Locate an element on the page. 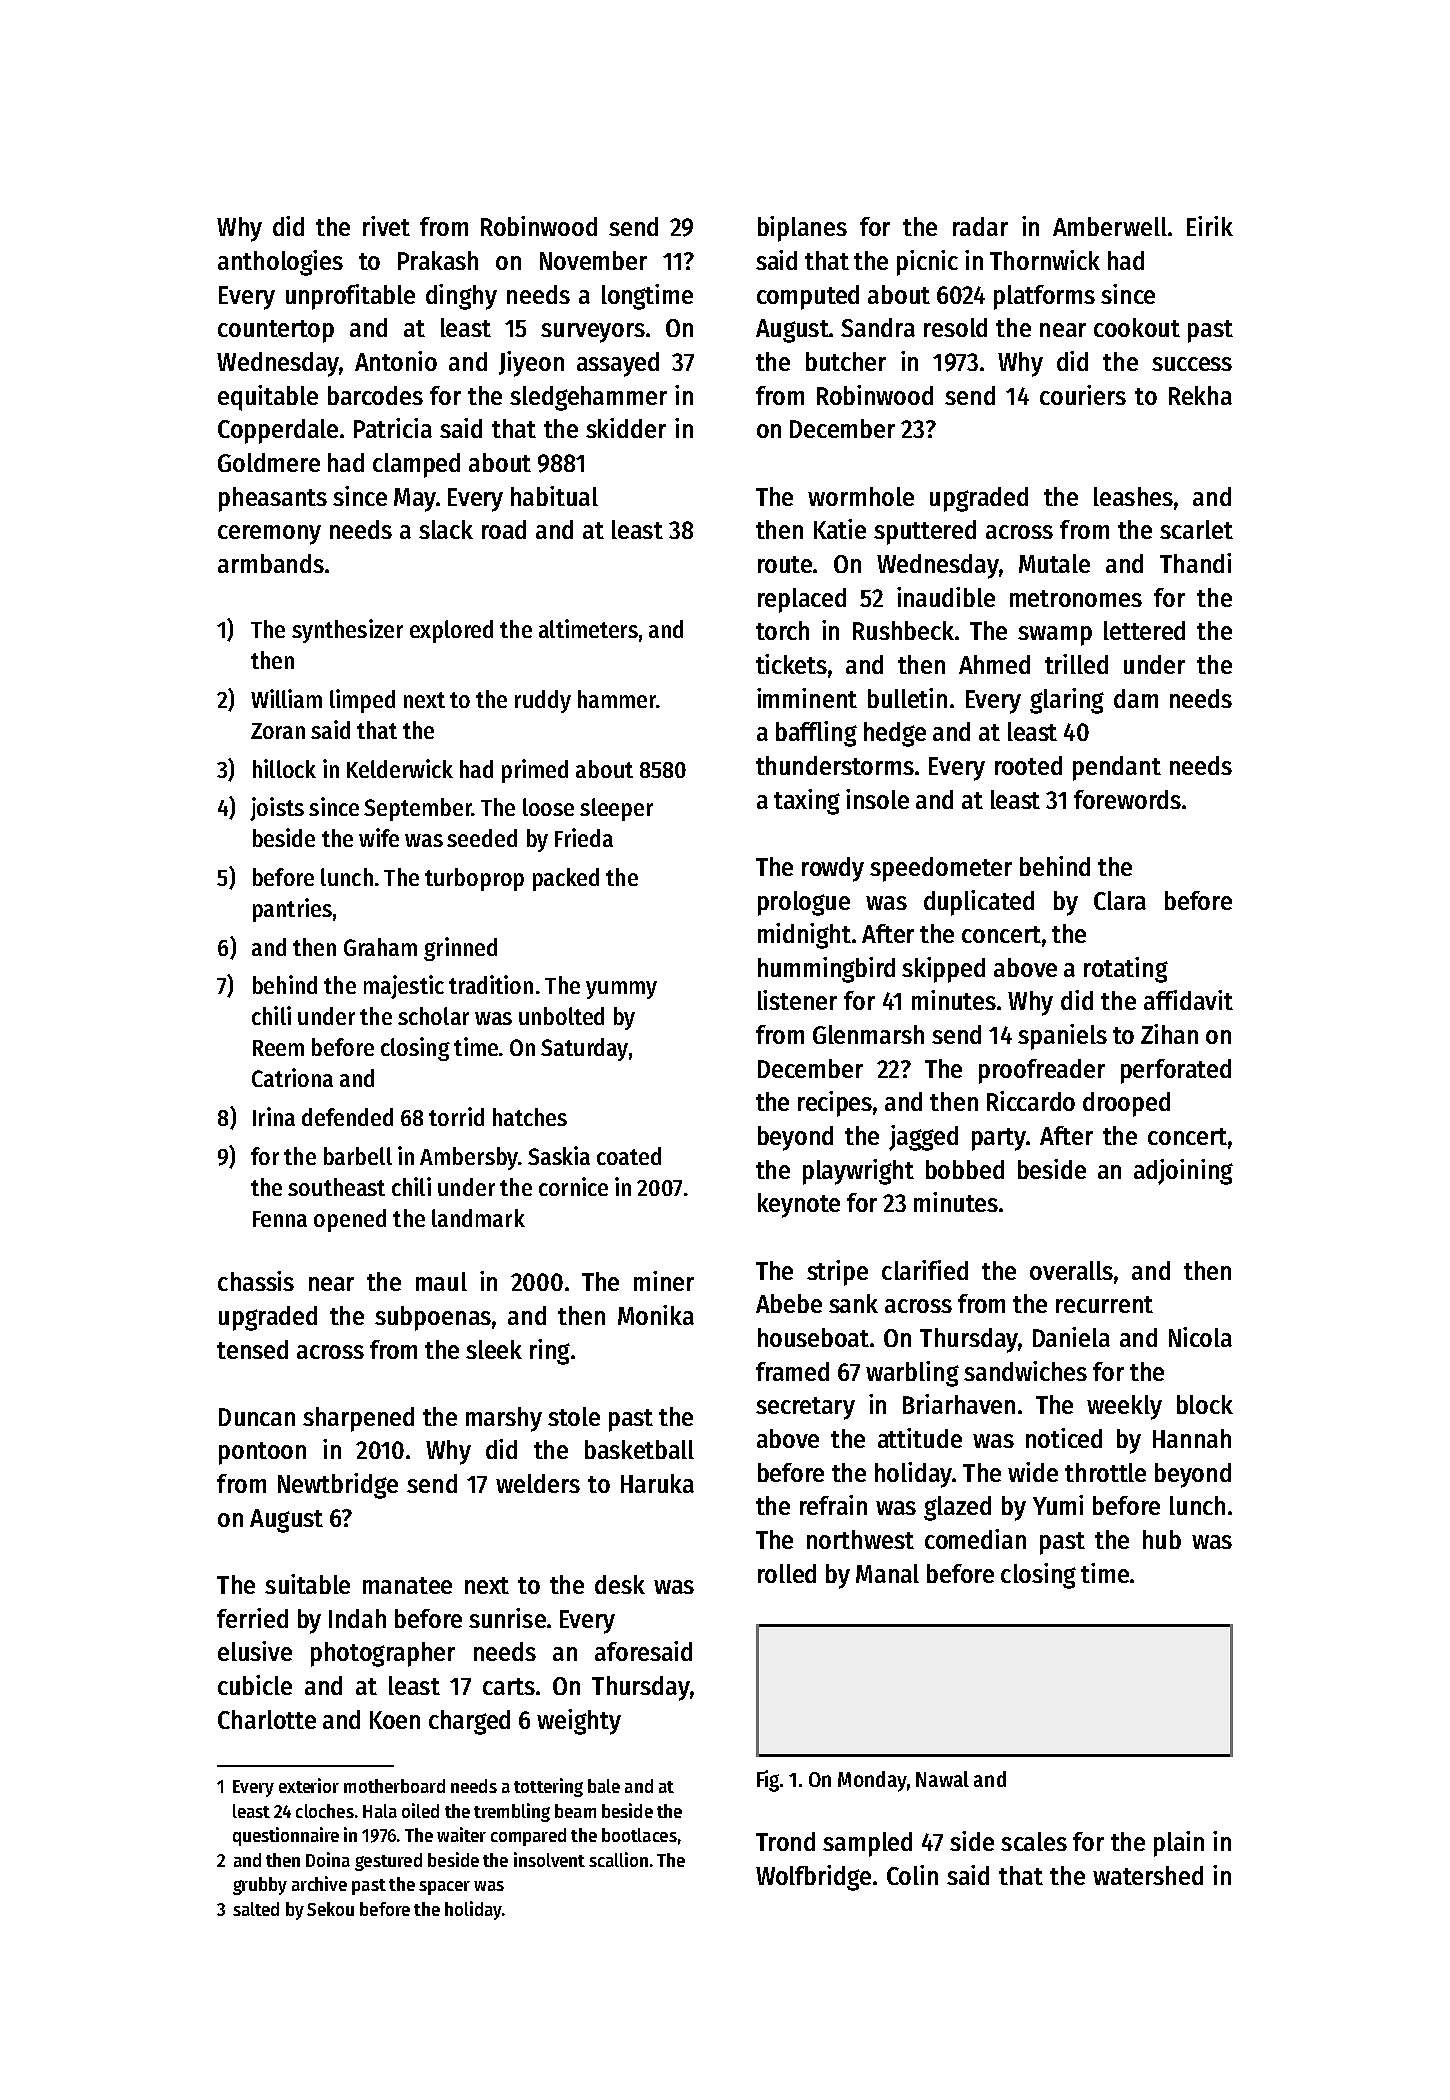 This image has width=1450, height=2100. Wolfbridge is located at coordinates (813, 1878).
